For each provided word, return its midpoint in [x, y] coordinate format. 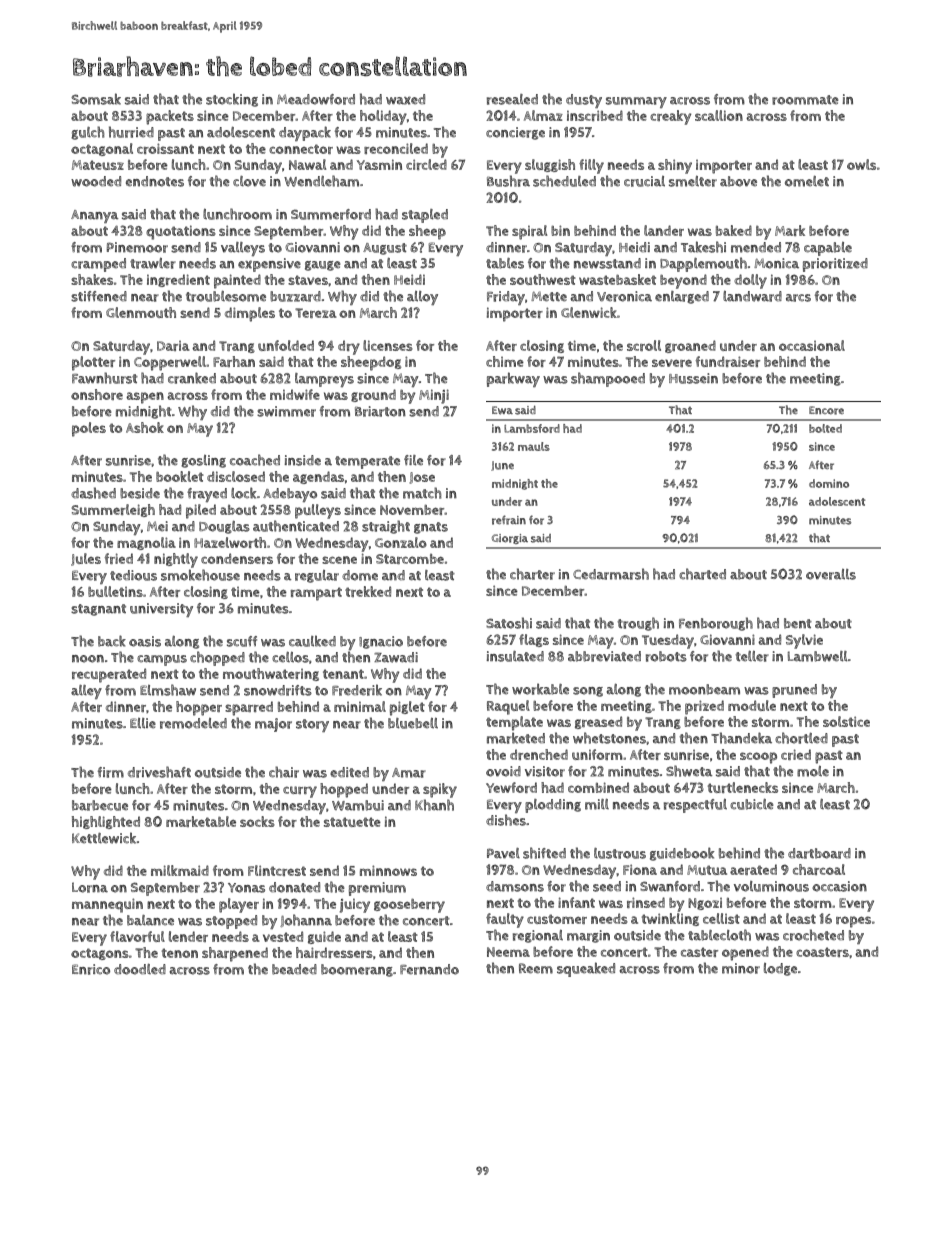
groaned [690, 346]
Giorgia [510, 539]
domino [829, 483]
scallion [719, 115]
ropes [853, 922]
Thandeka [741, 738]
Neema [508, 952]
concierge [515, 133]
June [502, 466]
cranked [192, 378]
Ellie [143, 723]
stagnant [98, 610]
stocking [232, 100]
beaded [294, 969]
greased [598, 722]
